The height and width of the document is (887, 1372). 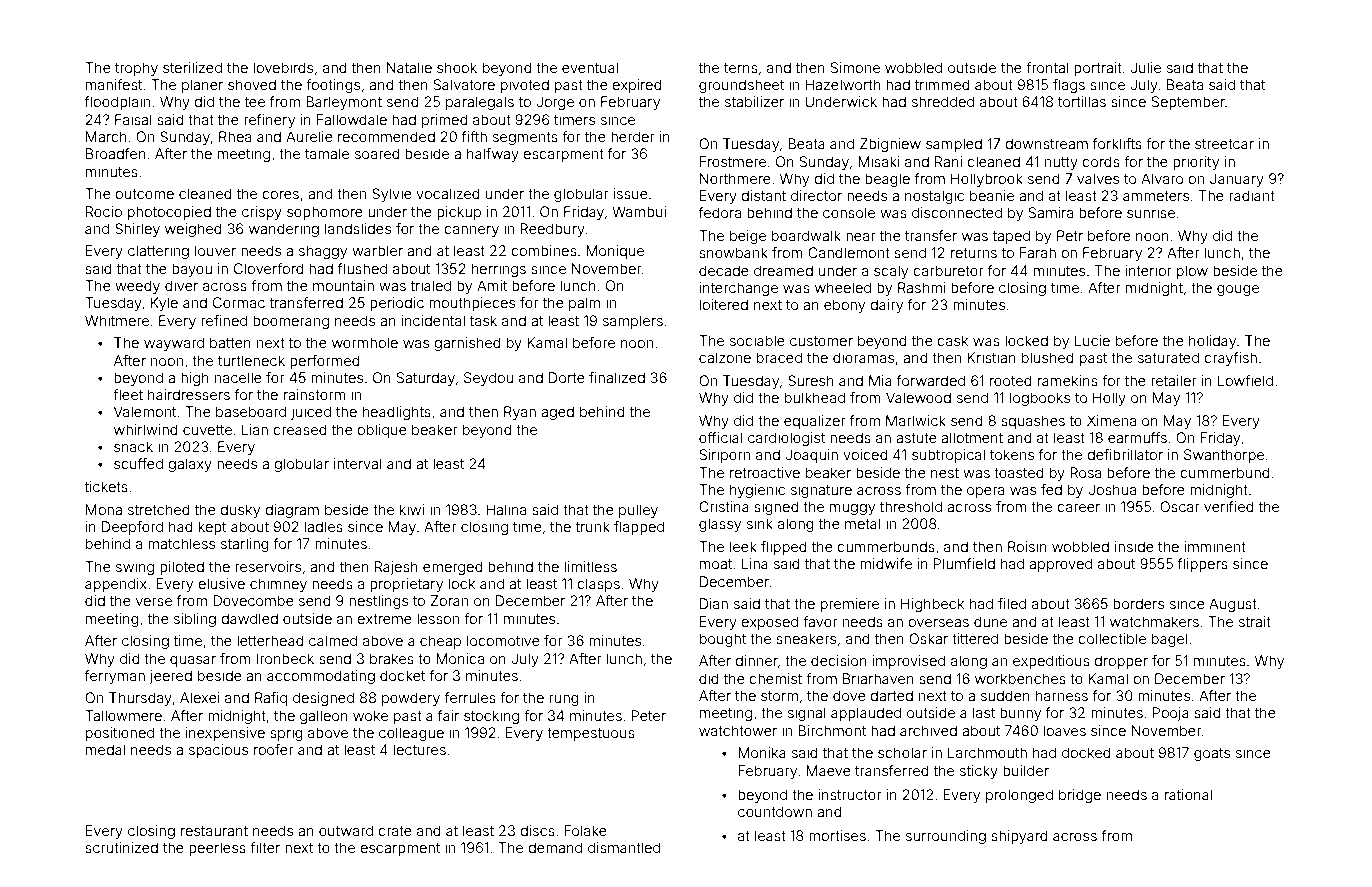 I want to click on calmed, so click(x=333, y=640).
